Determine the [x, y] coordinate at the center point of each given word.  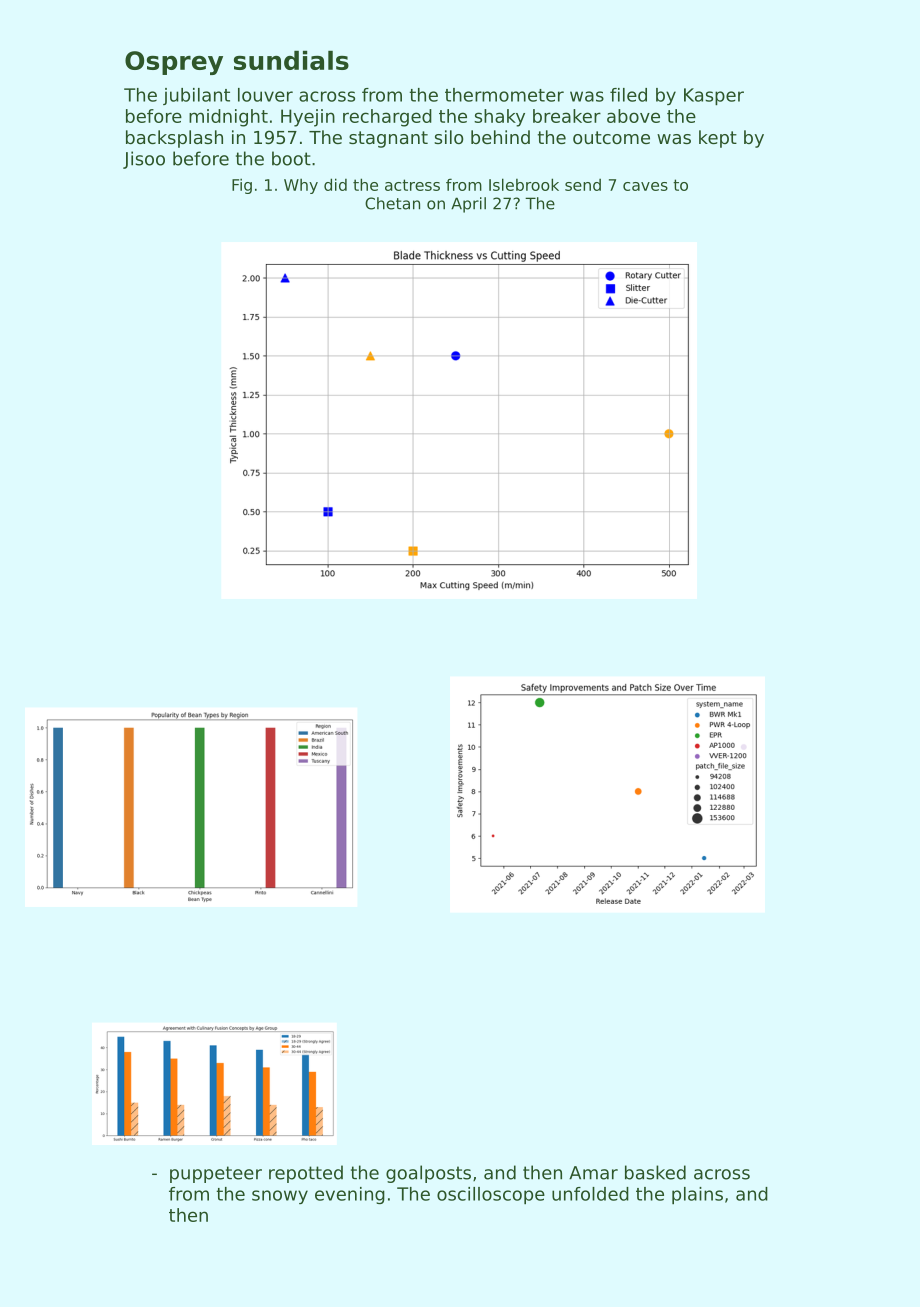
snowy [280, 1197]
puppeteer [216, 1174]
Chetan [392, 203]
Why [301, 186]
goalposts [428, 1174]
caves [645, 186]
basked [655, 1172]
